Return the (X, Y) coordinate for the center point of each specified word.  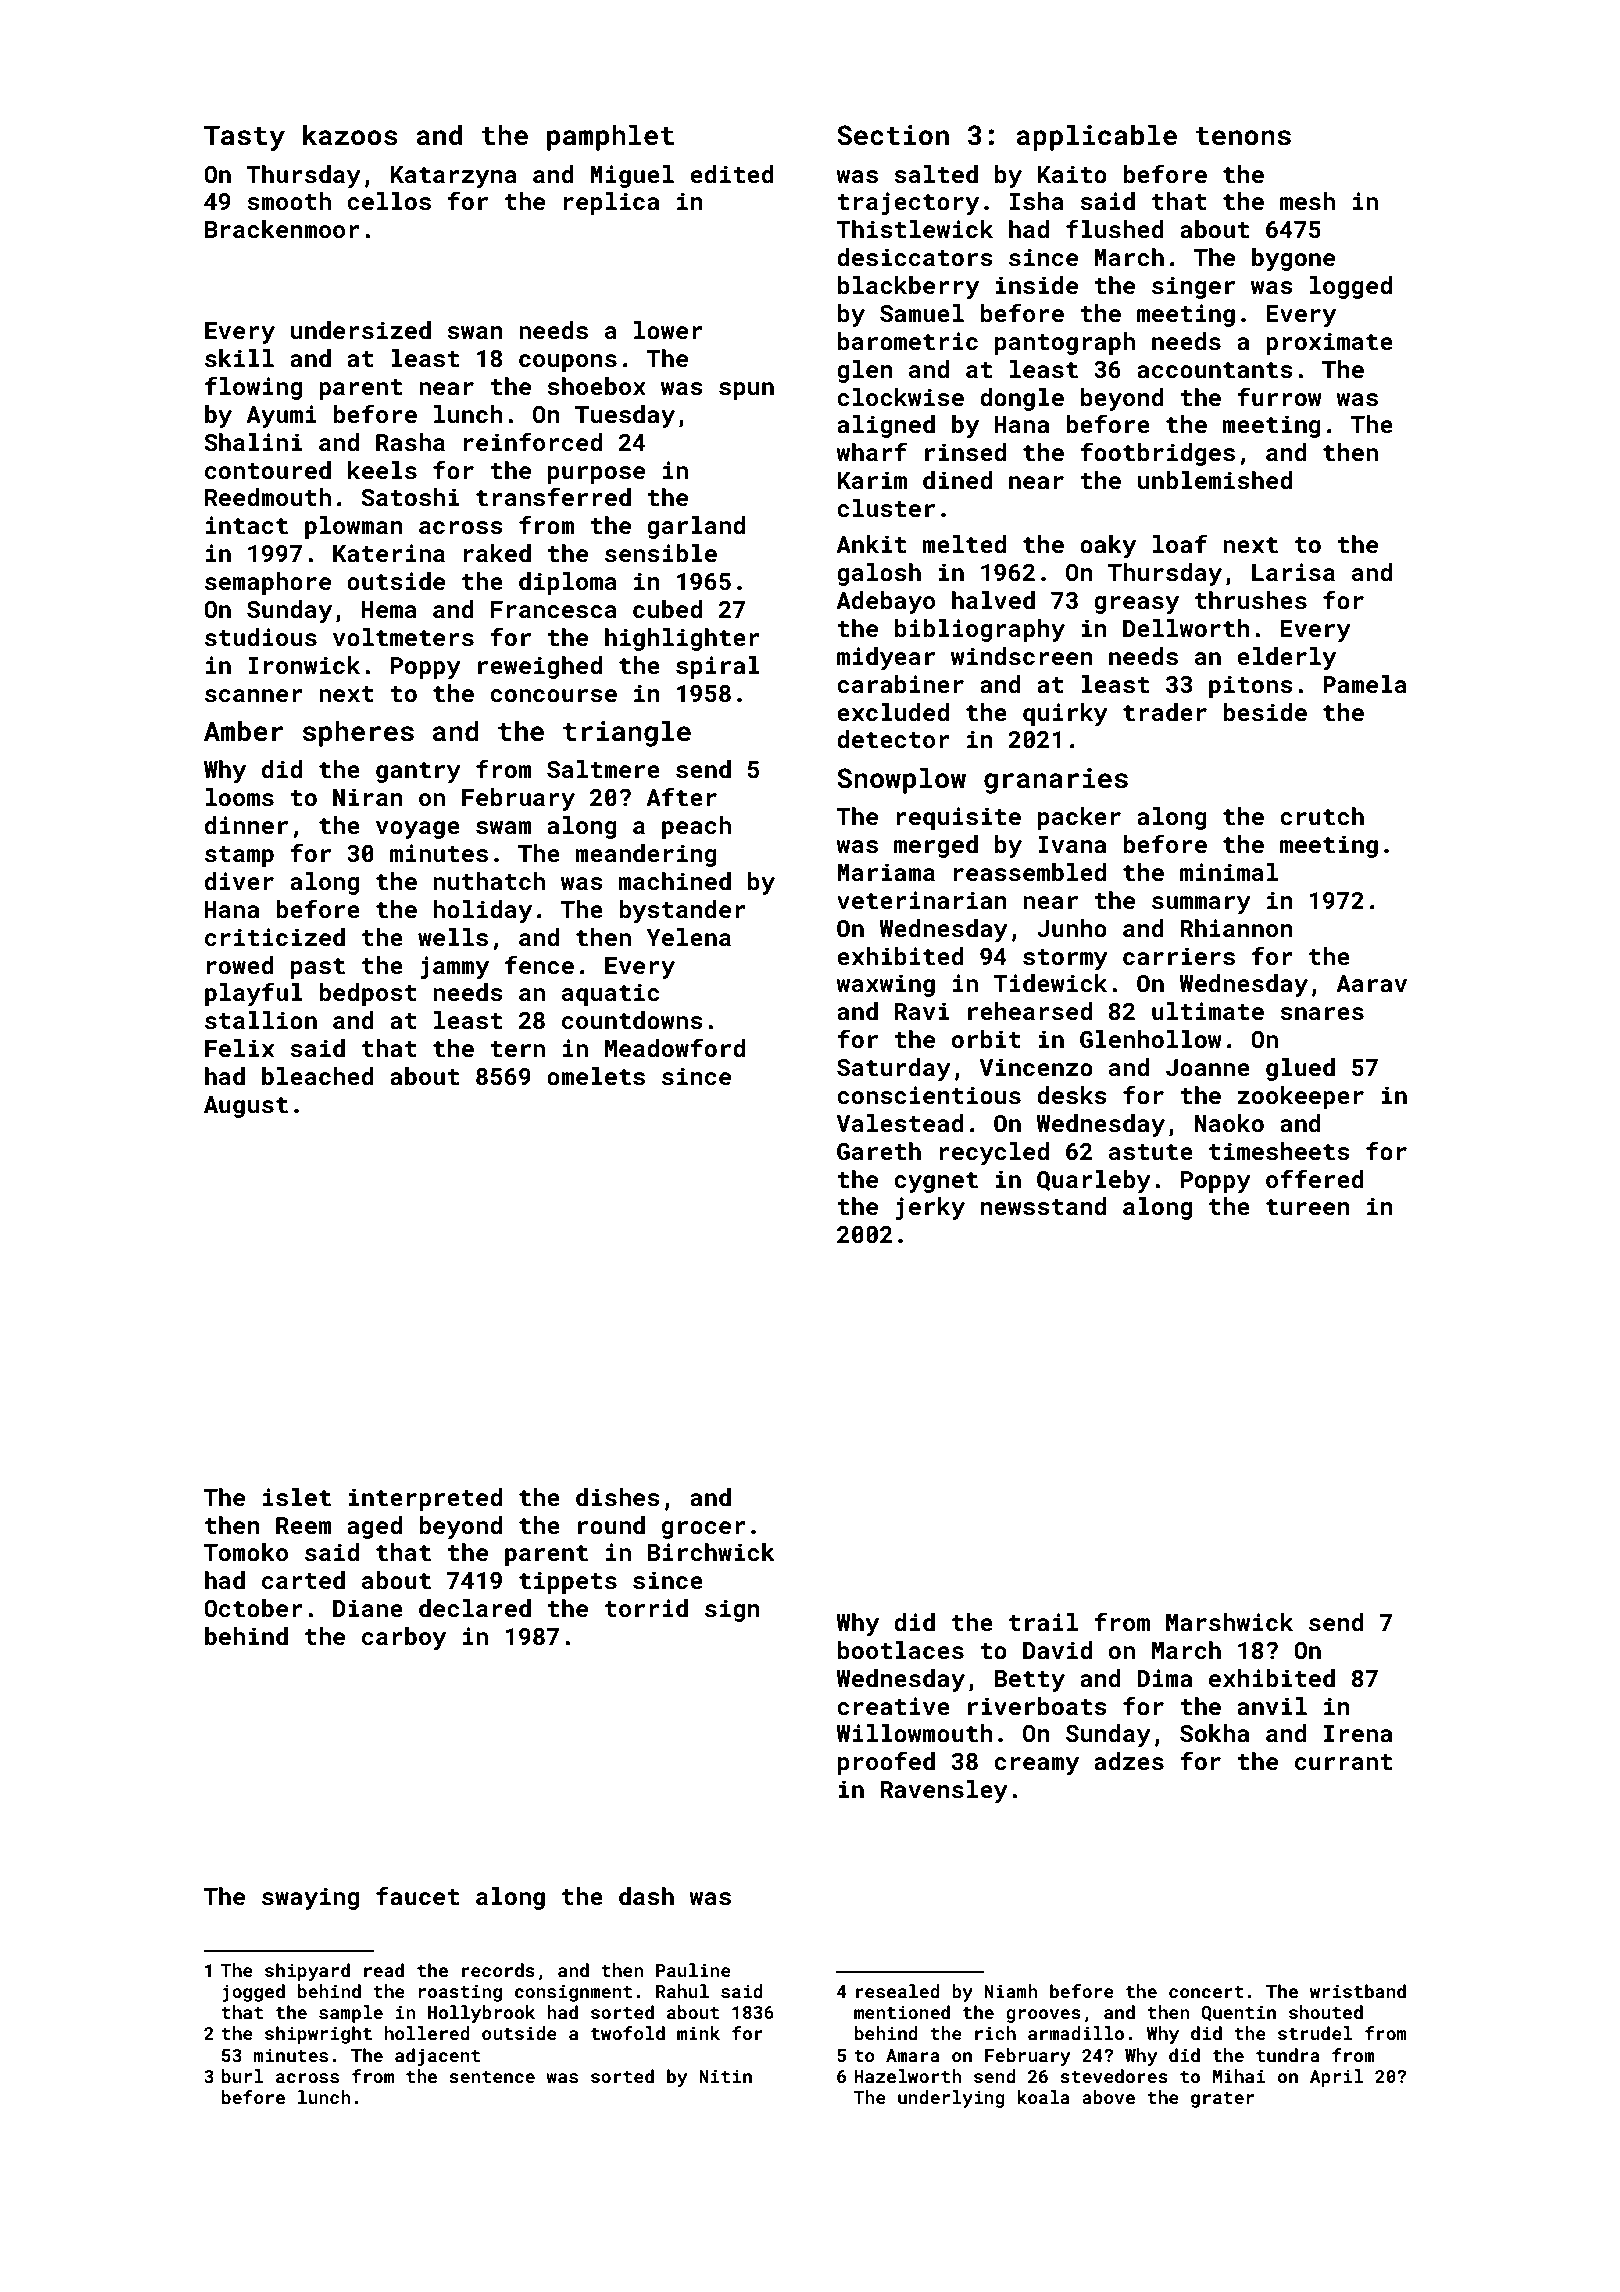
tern (517, 1049)
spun (746, 391)
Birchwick (711, 1552)
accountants (1215, 370)
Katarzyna (453, 177)
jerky (930, 1208)
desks (1072, 1095)
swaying (310, 1898)
